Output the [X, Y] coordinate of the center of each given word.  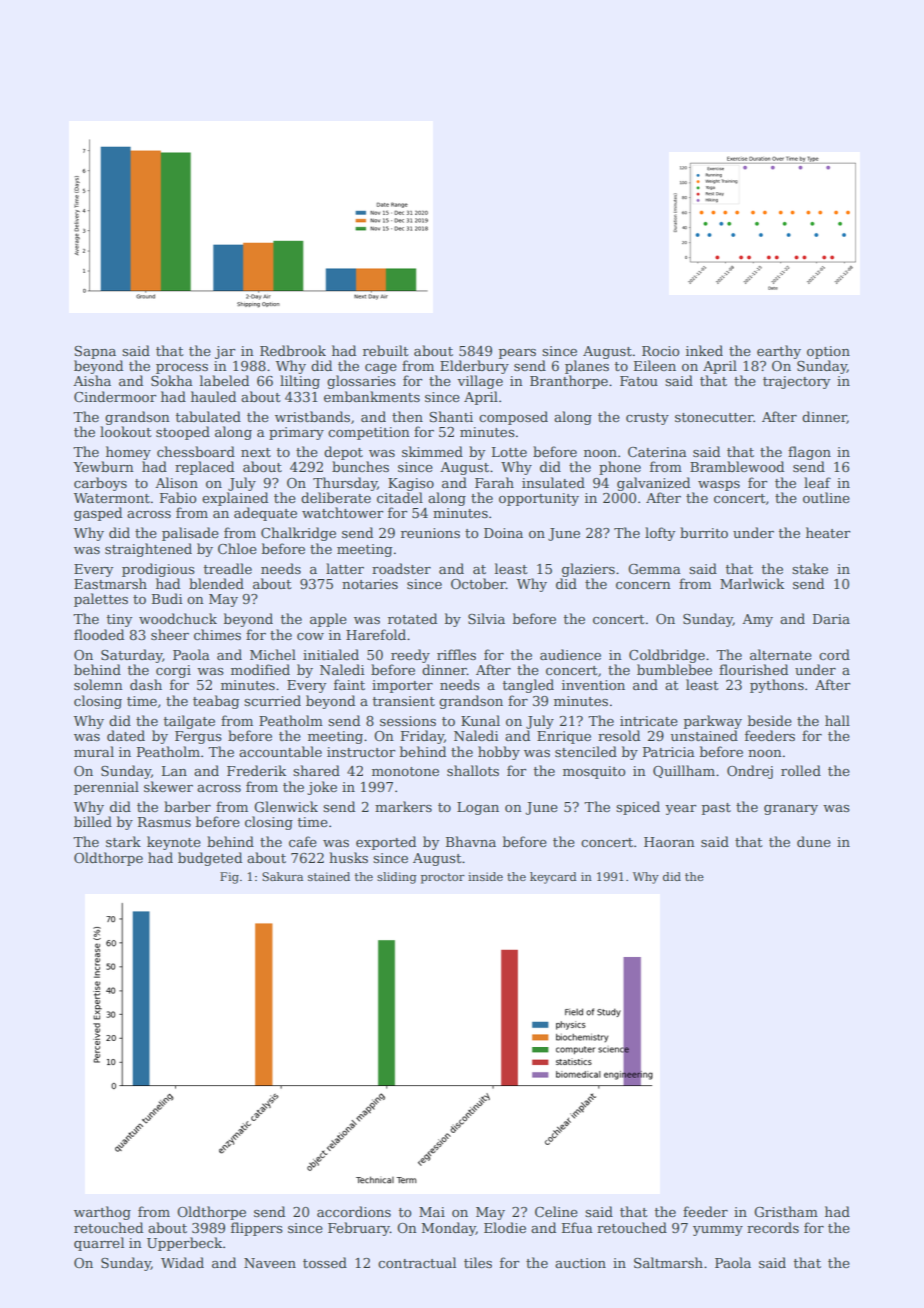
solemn [98, 684]
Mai [432, 1212]
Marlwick [752, 583]
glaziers [588, 570]
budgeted [210, 859]
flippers [257, 1229]
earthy [779, 352]
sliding [397, 878]
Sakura [282, 876]
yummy [718, 1231]
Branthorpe [569, 382]
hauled [213, 396]
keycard [553, 878]
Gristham [786, 1211]
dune [814, 841]
